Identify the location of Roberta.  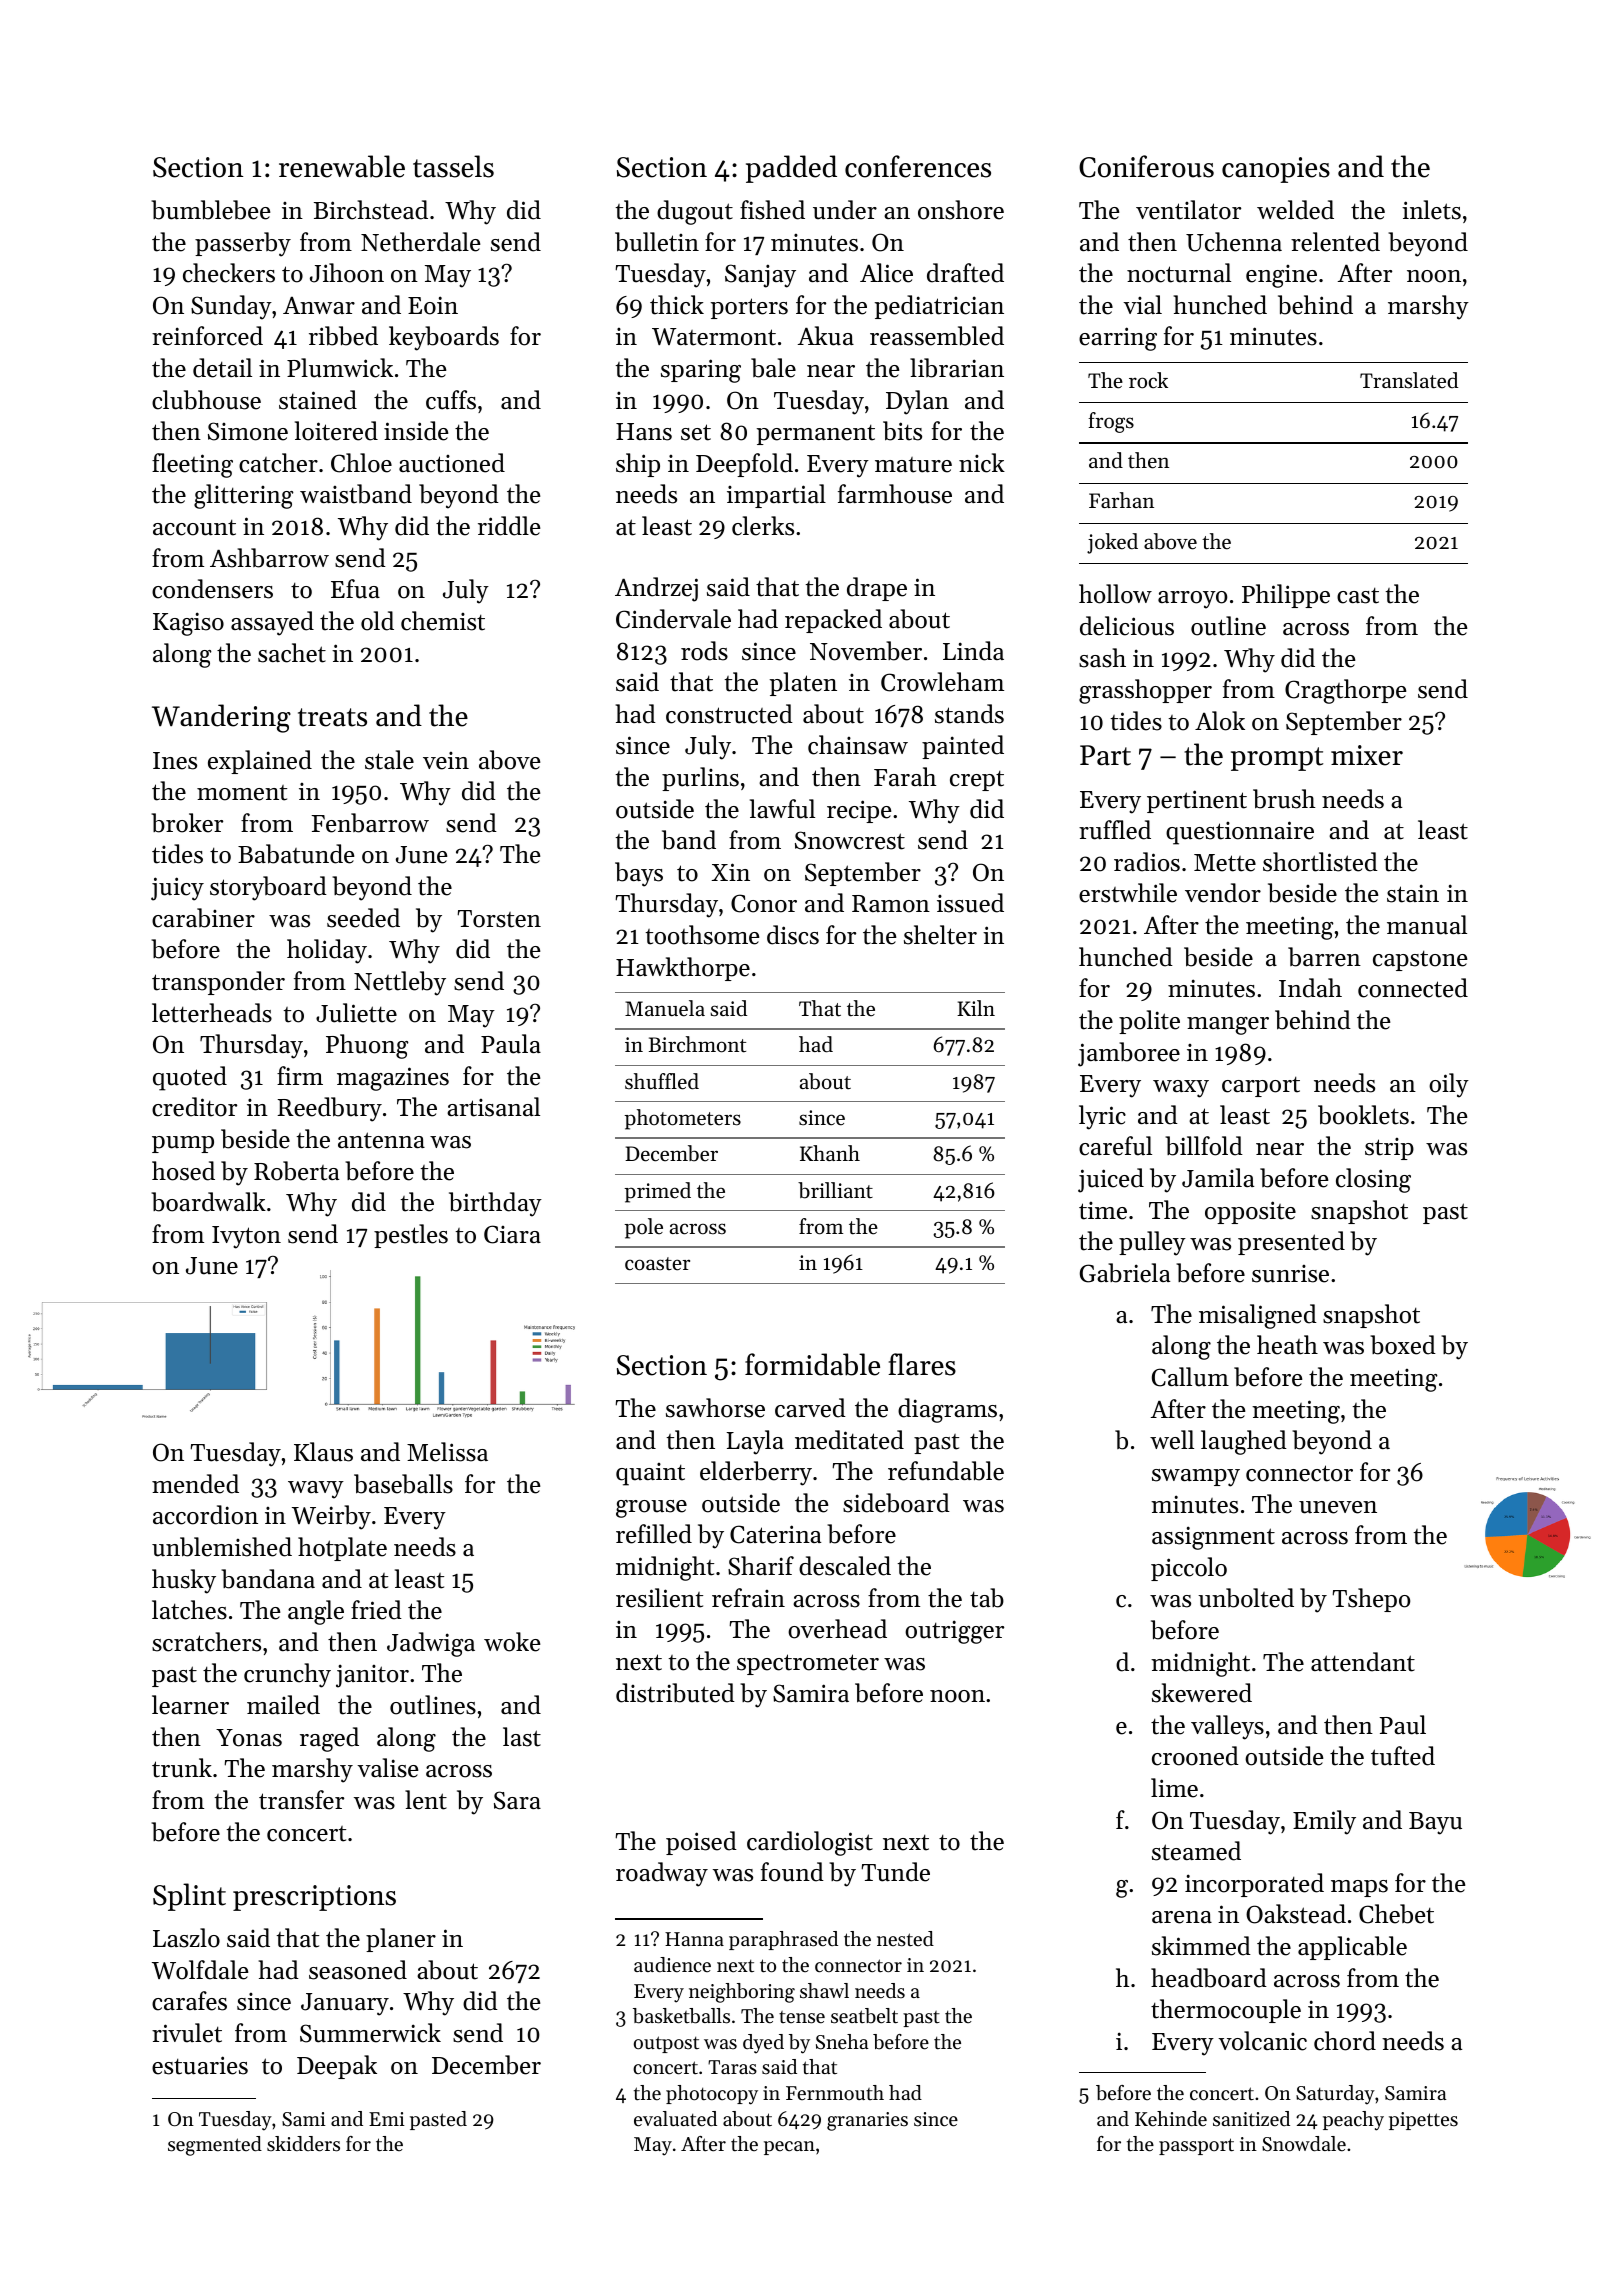
(296, 1171).
